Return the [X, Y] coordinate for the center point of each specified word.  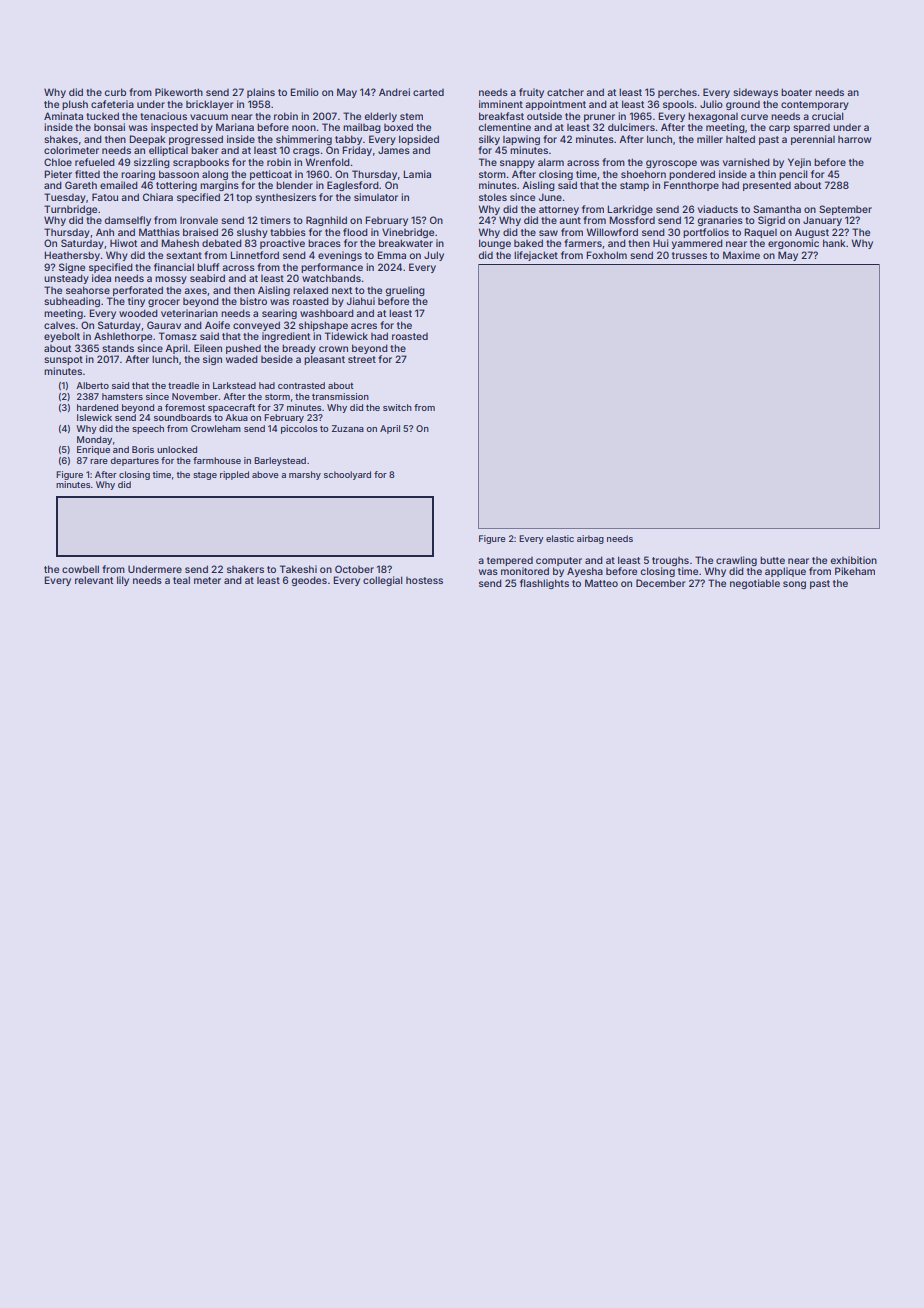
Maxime [741, 255]
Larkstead [234, 385]
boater [796, 92]
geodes [309, 581]
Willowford [612, 232]
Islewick [94, 417]
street [362, 359]
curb [115, 92]
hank [834, 243]
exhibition [854, 560]
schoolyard [347, 475]
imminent [501, 104]
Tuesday [65, 198]
